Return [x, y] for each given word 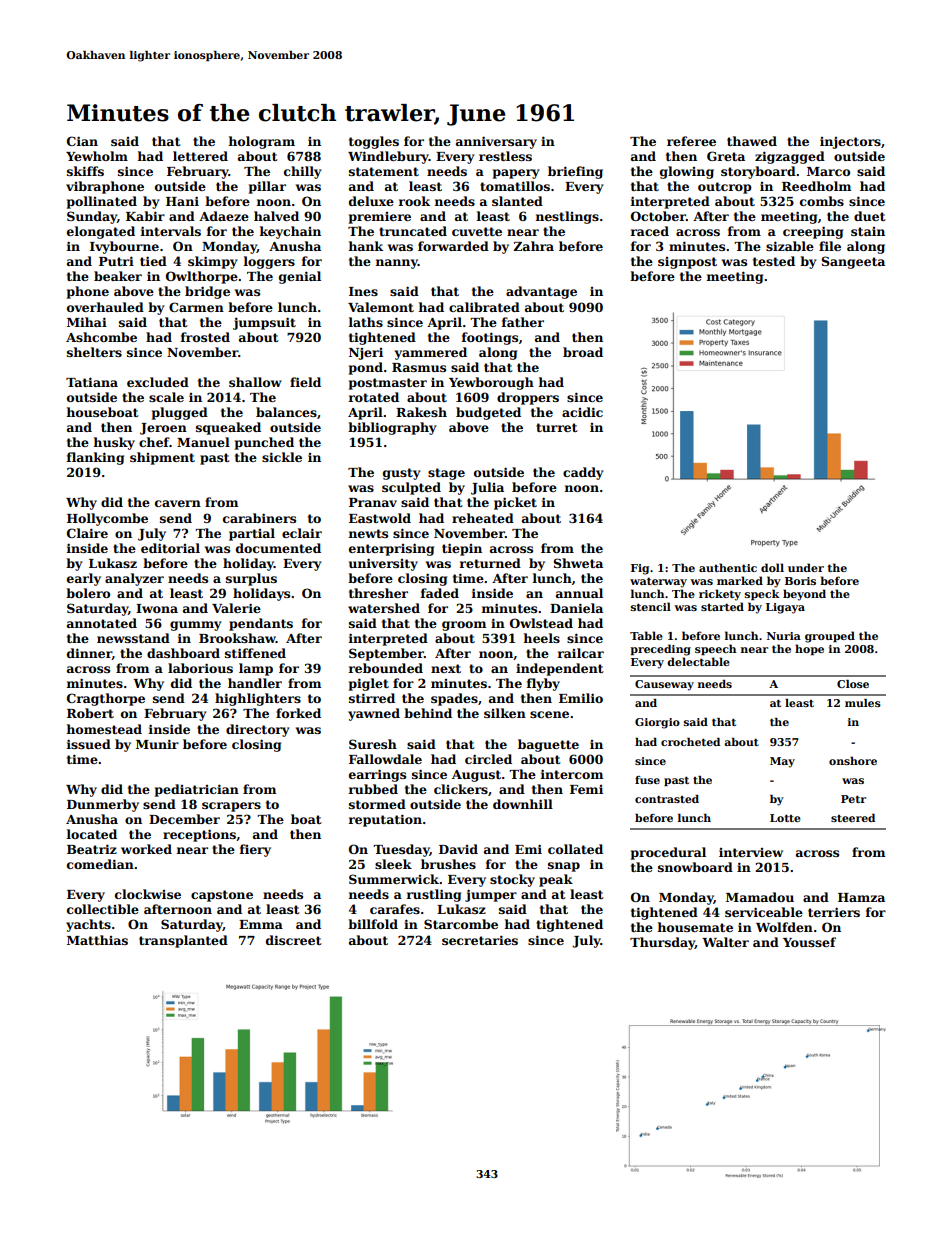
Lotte [785, 818]
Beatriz [92, 849]
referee [691, 141]
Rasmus [419, 367]
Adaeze [224, 216]
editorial [170, 548]
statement [384, 171]
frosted [205, 337]
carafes [395, 909]
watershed [384, 608]
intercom [572, 774]
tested [774, 261]
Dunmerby [103, 805]
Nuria [784, 636]
